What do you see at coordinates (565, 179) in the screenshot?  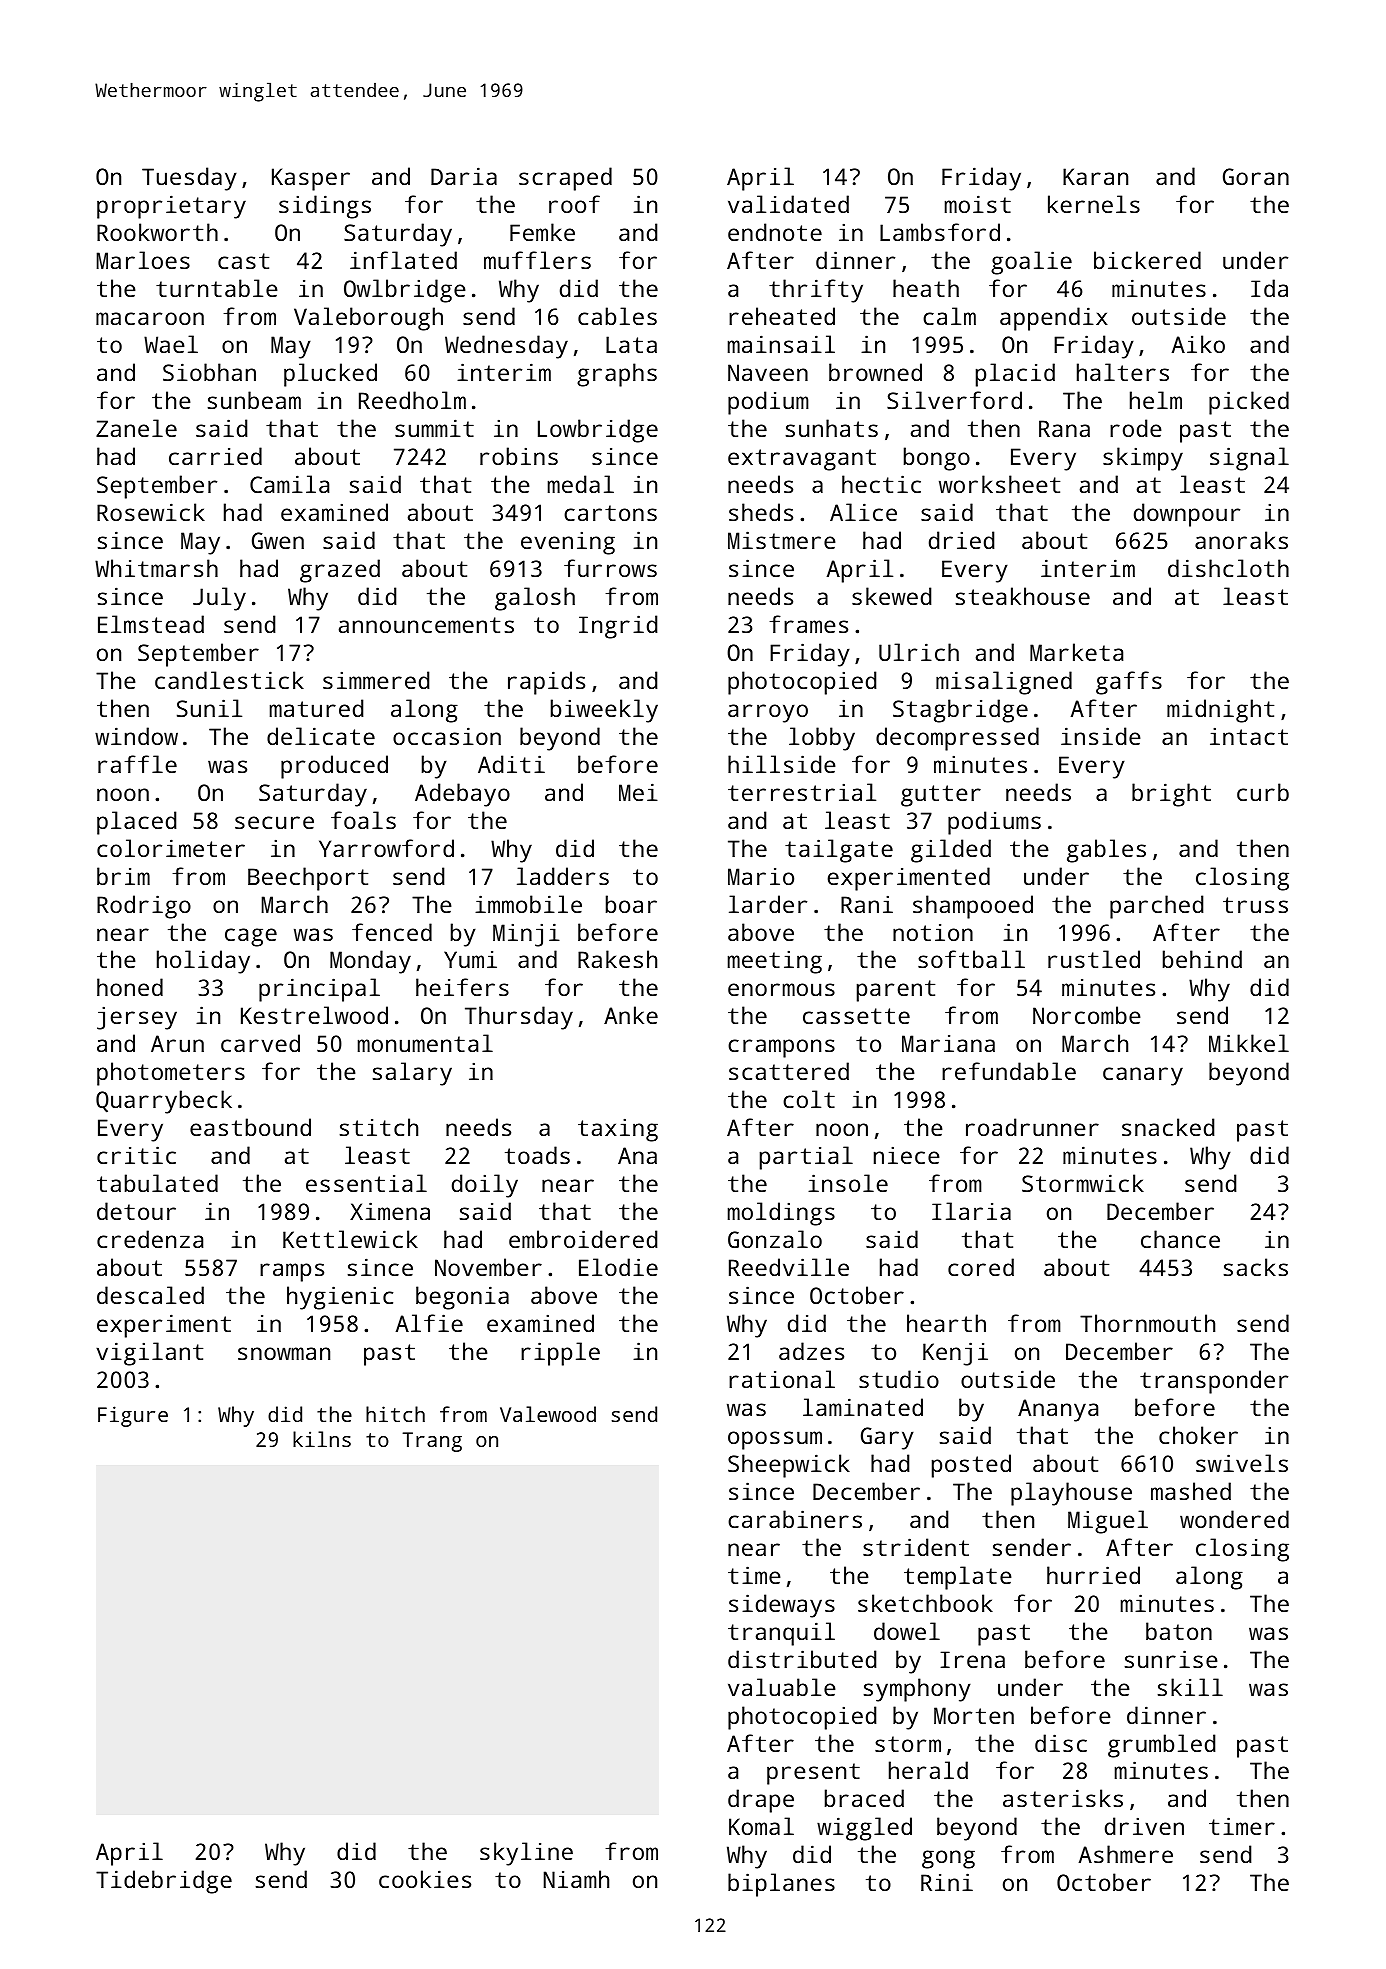 I see `scraped` at bounding box center [565, 179].
